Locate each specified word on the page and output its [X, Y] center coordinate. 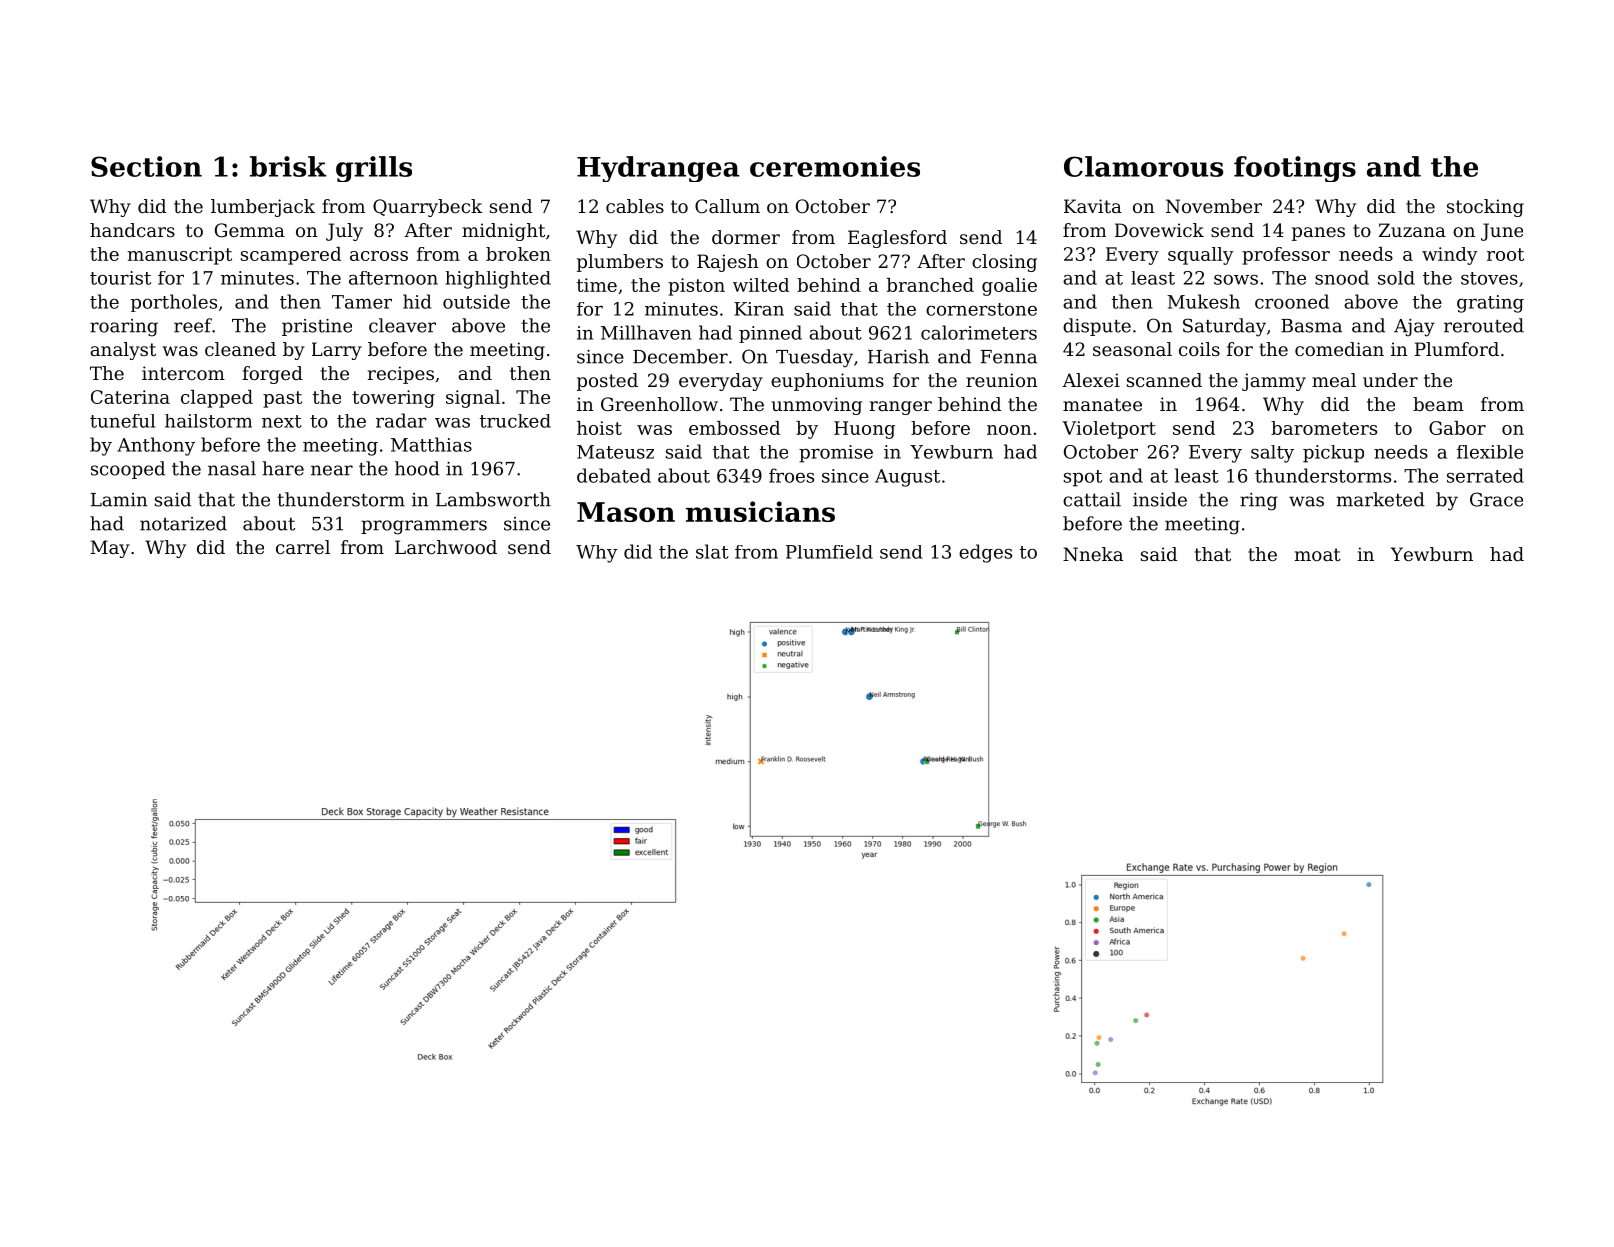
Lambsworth [493, 499]
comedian [1339, 349]
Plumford [1457, 349]
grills [374, 169]
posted [607, 382]
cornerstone [981, 309]
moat [1318, 554]
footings [1295, 169]
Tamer [362, 302]
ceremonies [835, 166]
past [282, 399]
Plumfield [829, 552]
